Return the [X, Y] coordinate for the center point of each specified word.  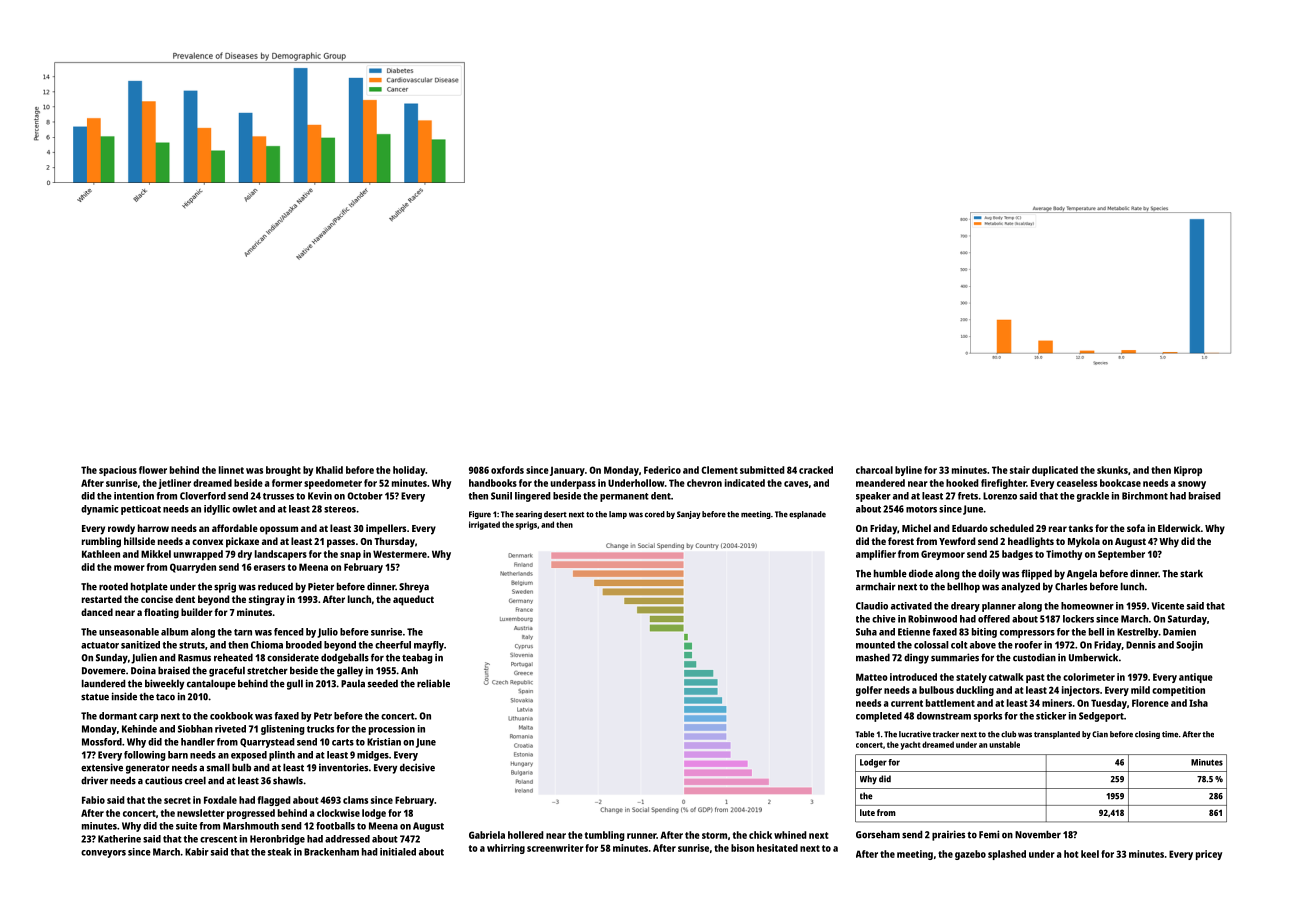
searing [528, 515]
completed [879, 717]
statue [95, 697]
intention [134, 496]
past [1035, 678]
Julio [327, 633]
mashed [873, 657]
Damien [1179, 632]
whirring [506, 849]
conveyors [103, 854]
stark [1191, 574]
